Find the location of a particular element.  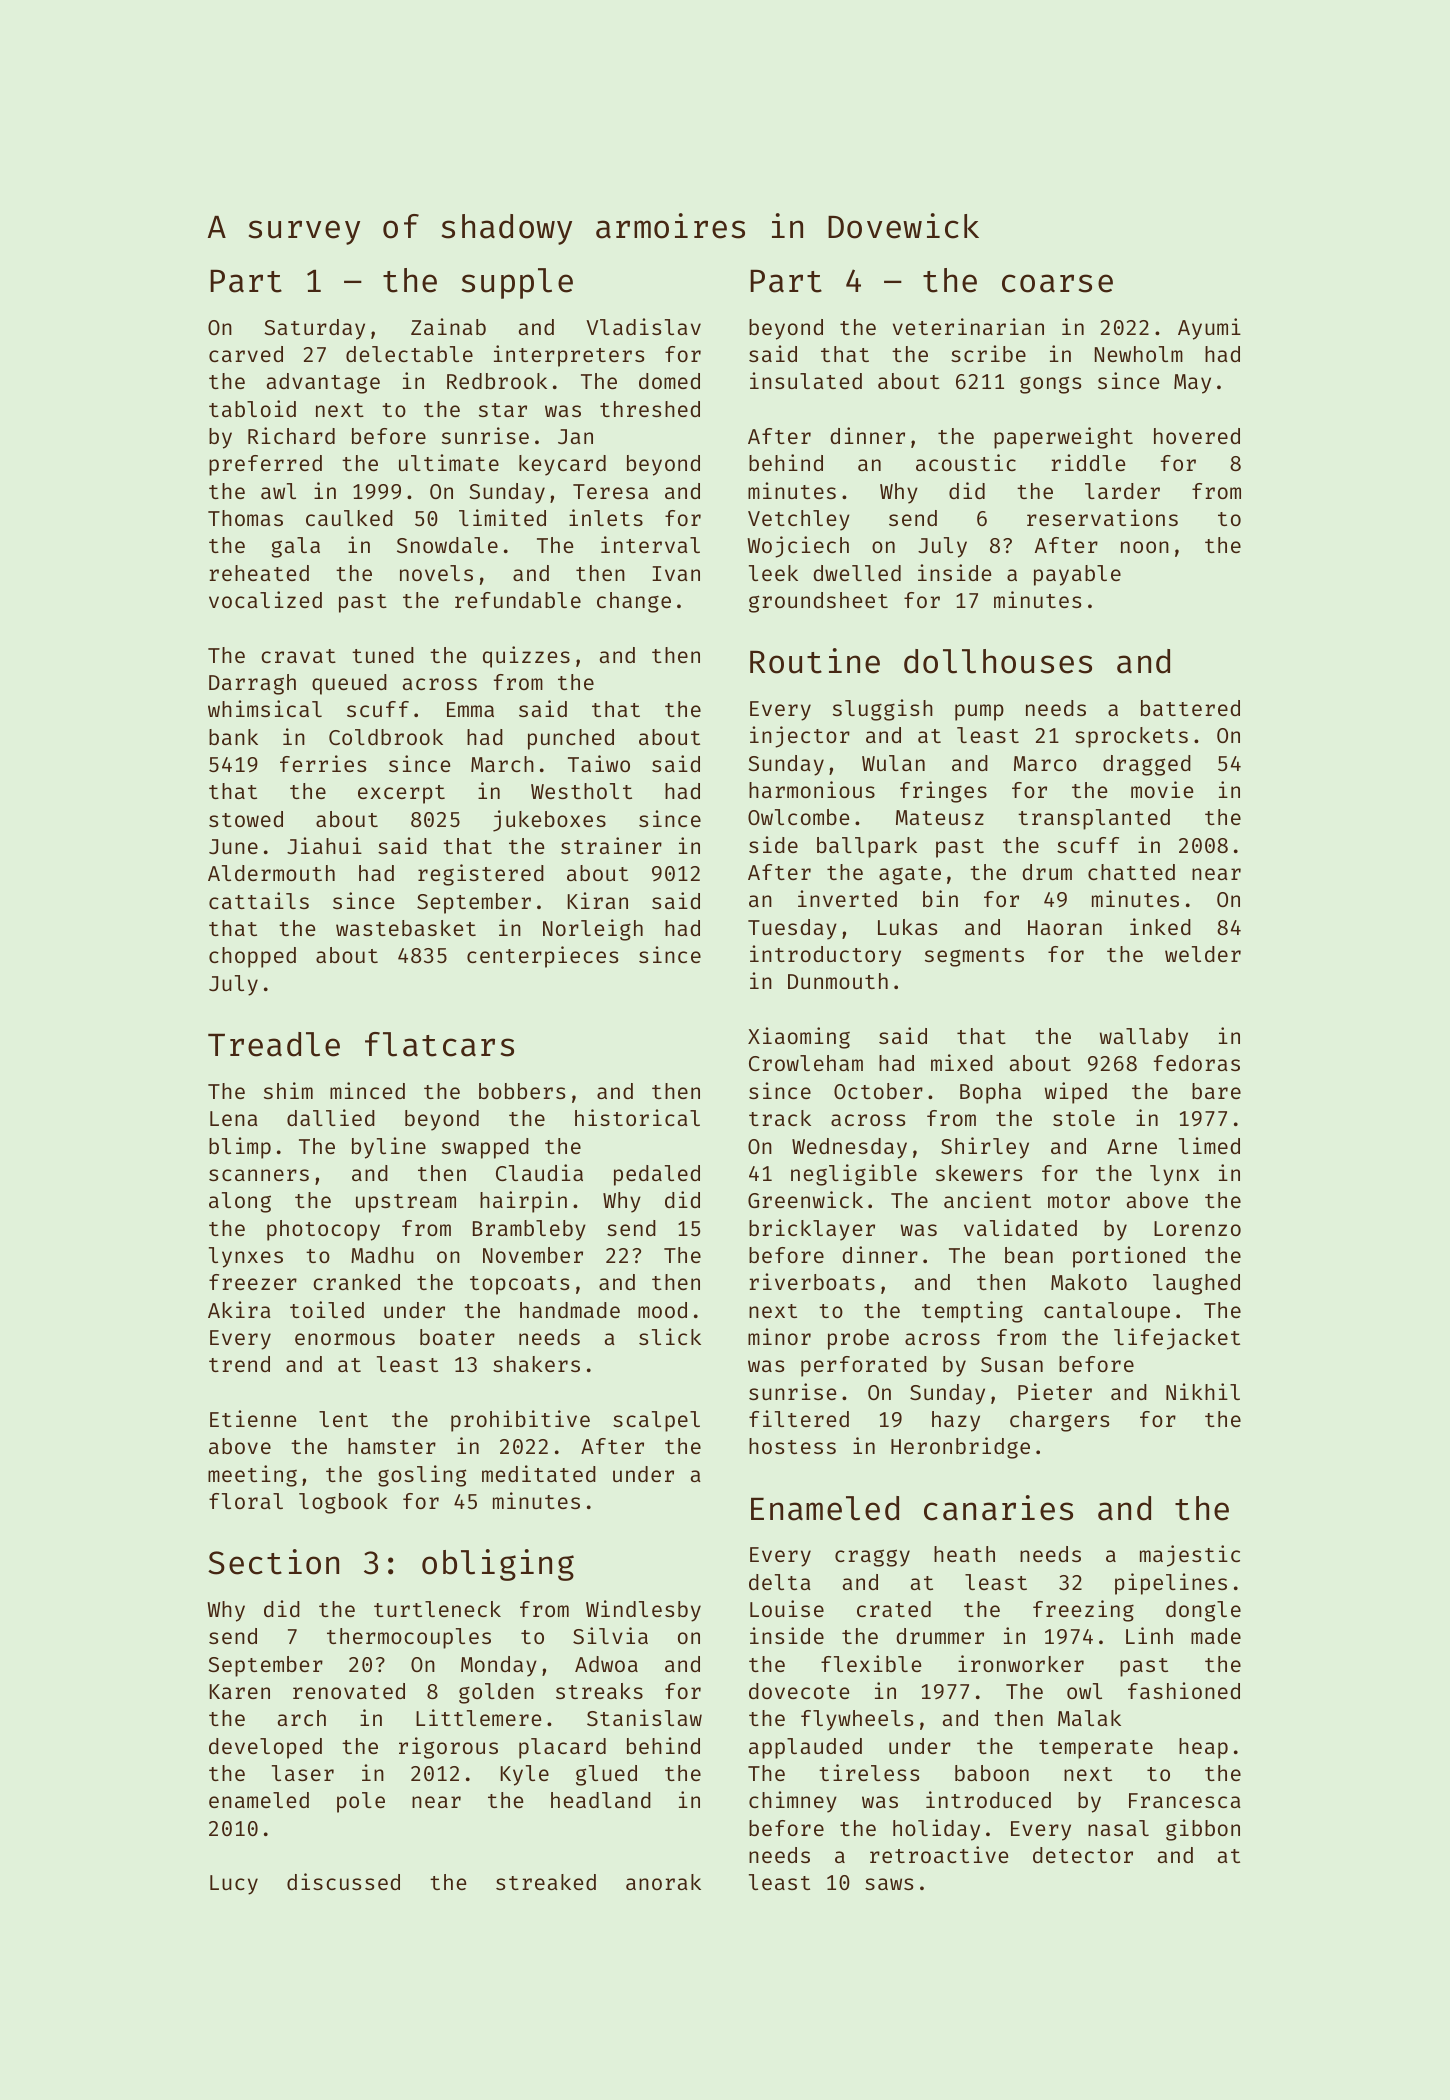

hovered is located at coordinates (1197, 436).
